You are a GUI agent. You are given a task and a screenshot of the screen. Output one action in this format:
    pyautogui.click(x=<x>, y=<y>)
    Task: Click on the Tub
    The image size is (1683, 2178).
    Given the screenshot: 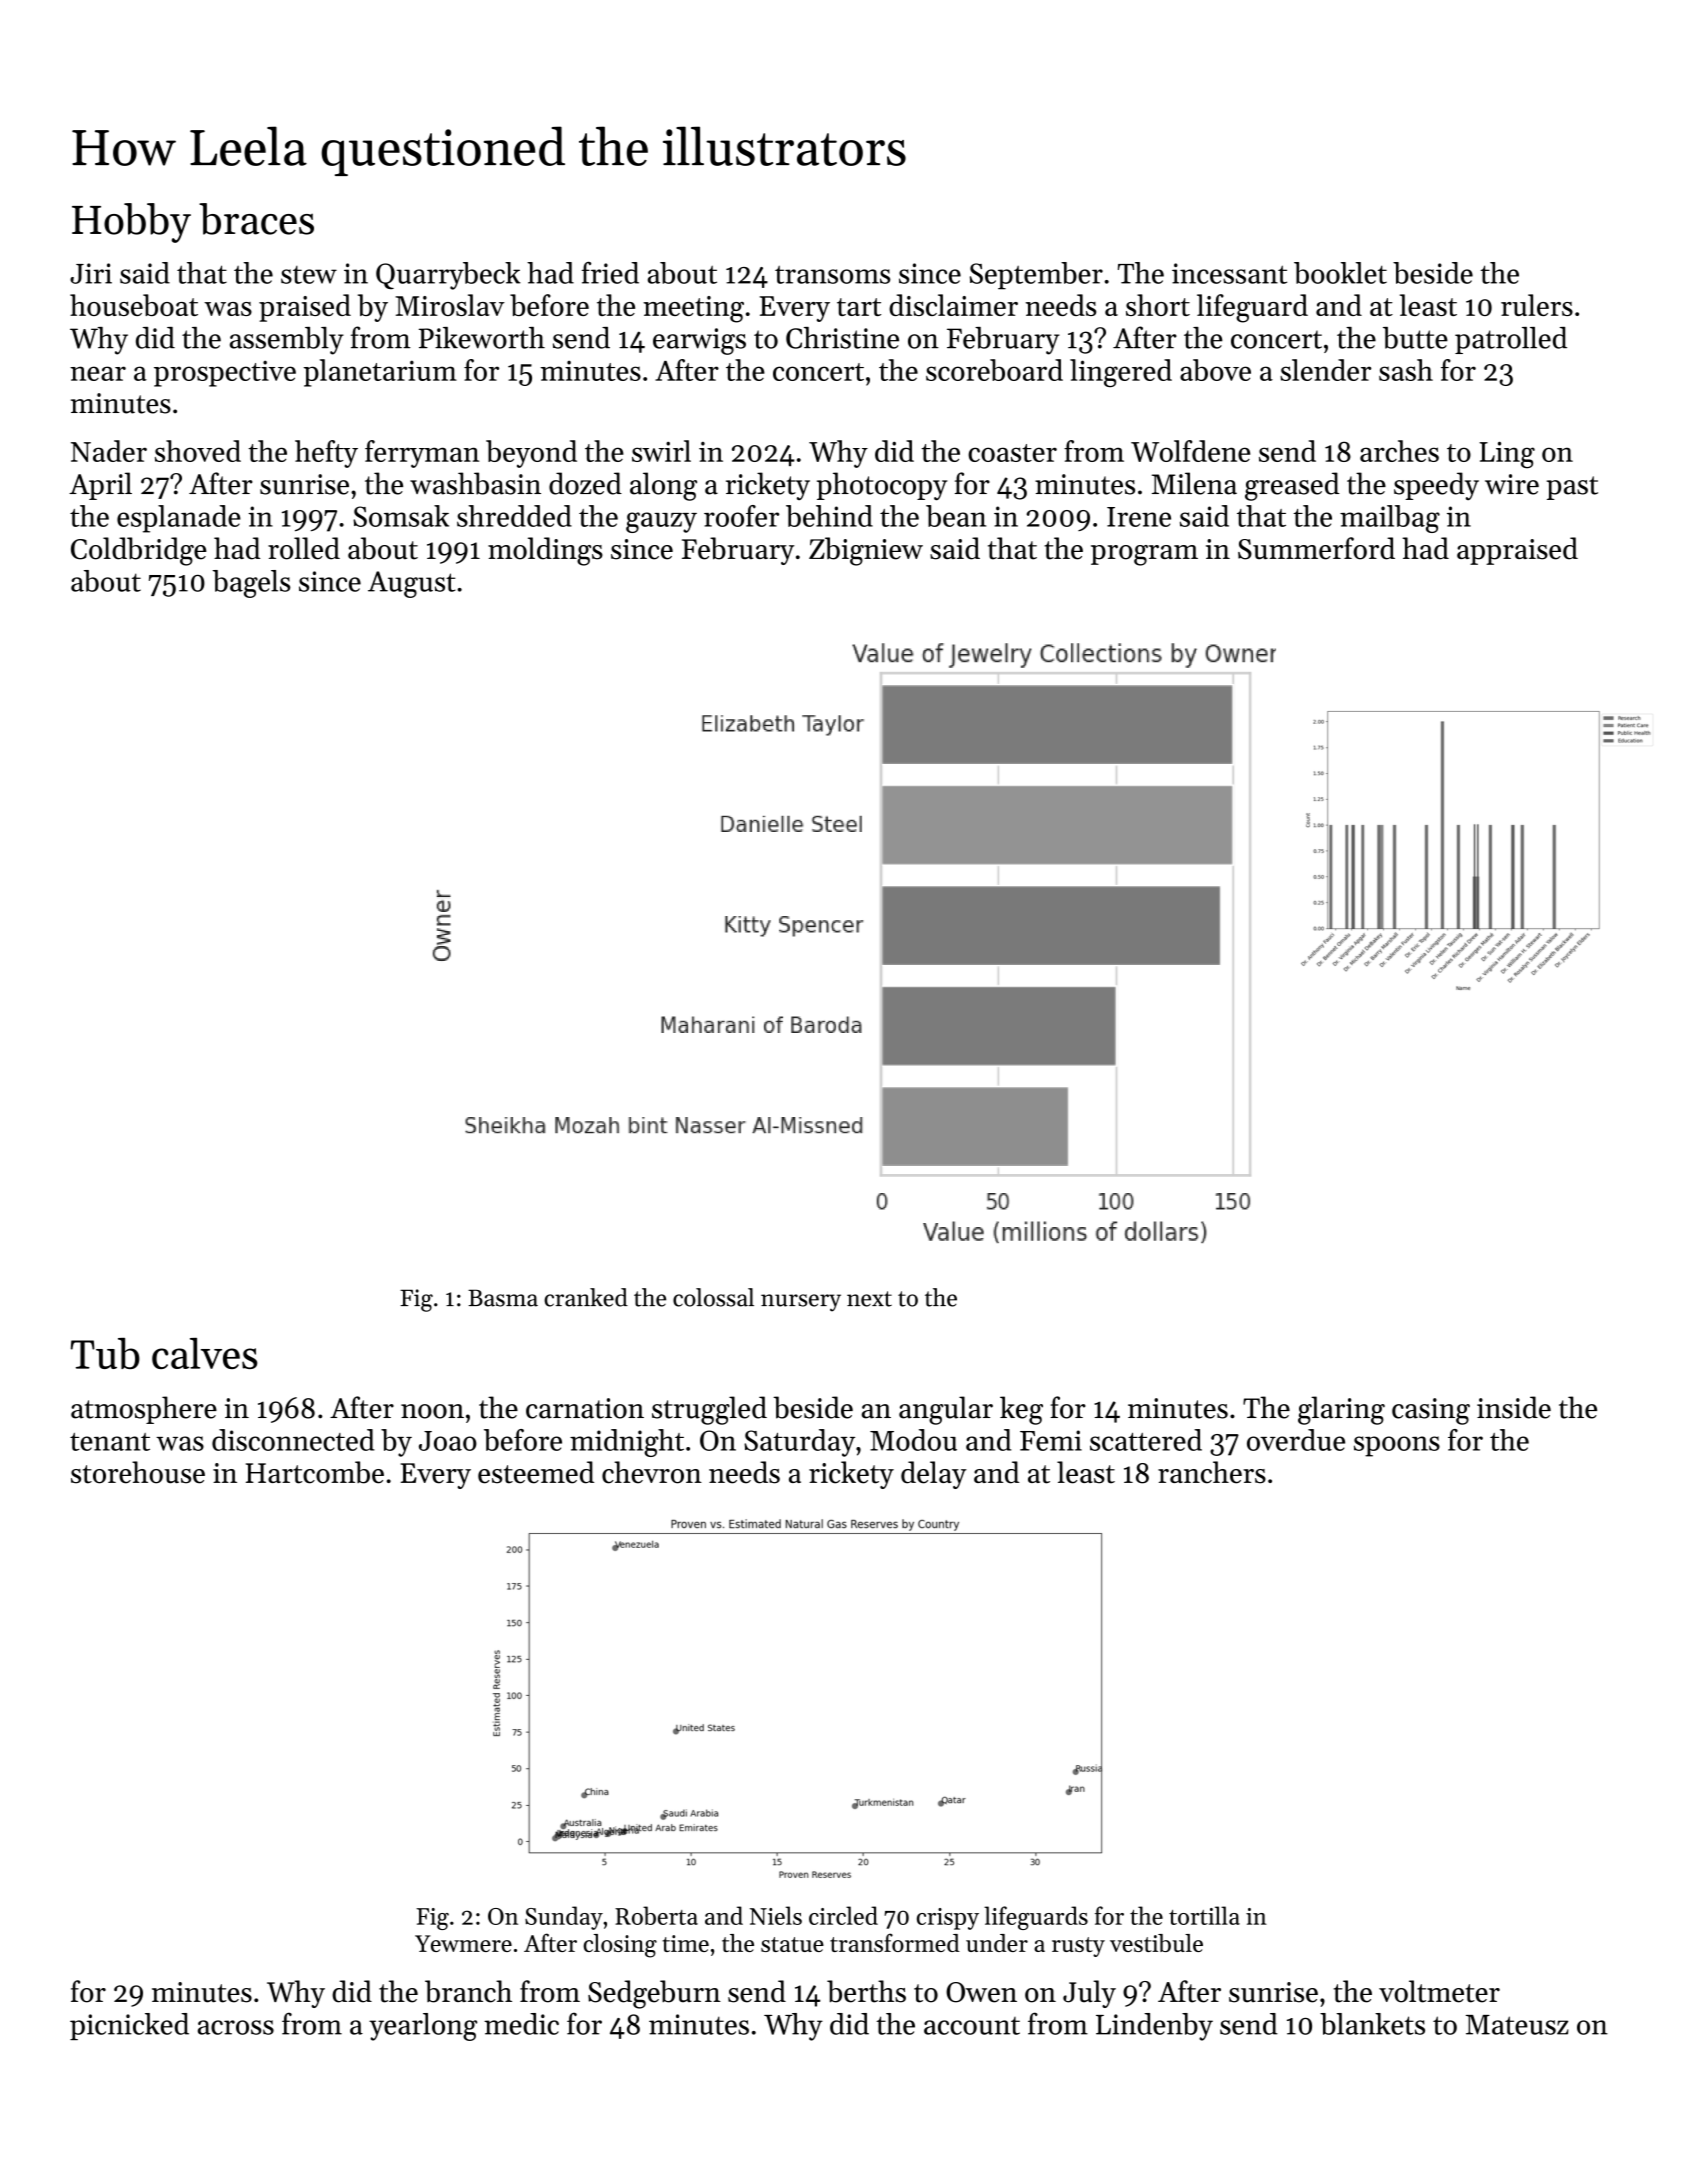 What is the action you would take?
    pyautogui.click(x=105, y=1353)
